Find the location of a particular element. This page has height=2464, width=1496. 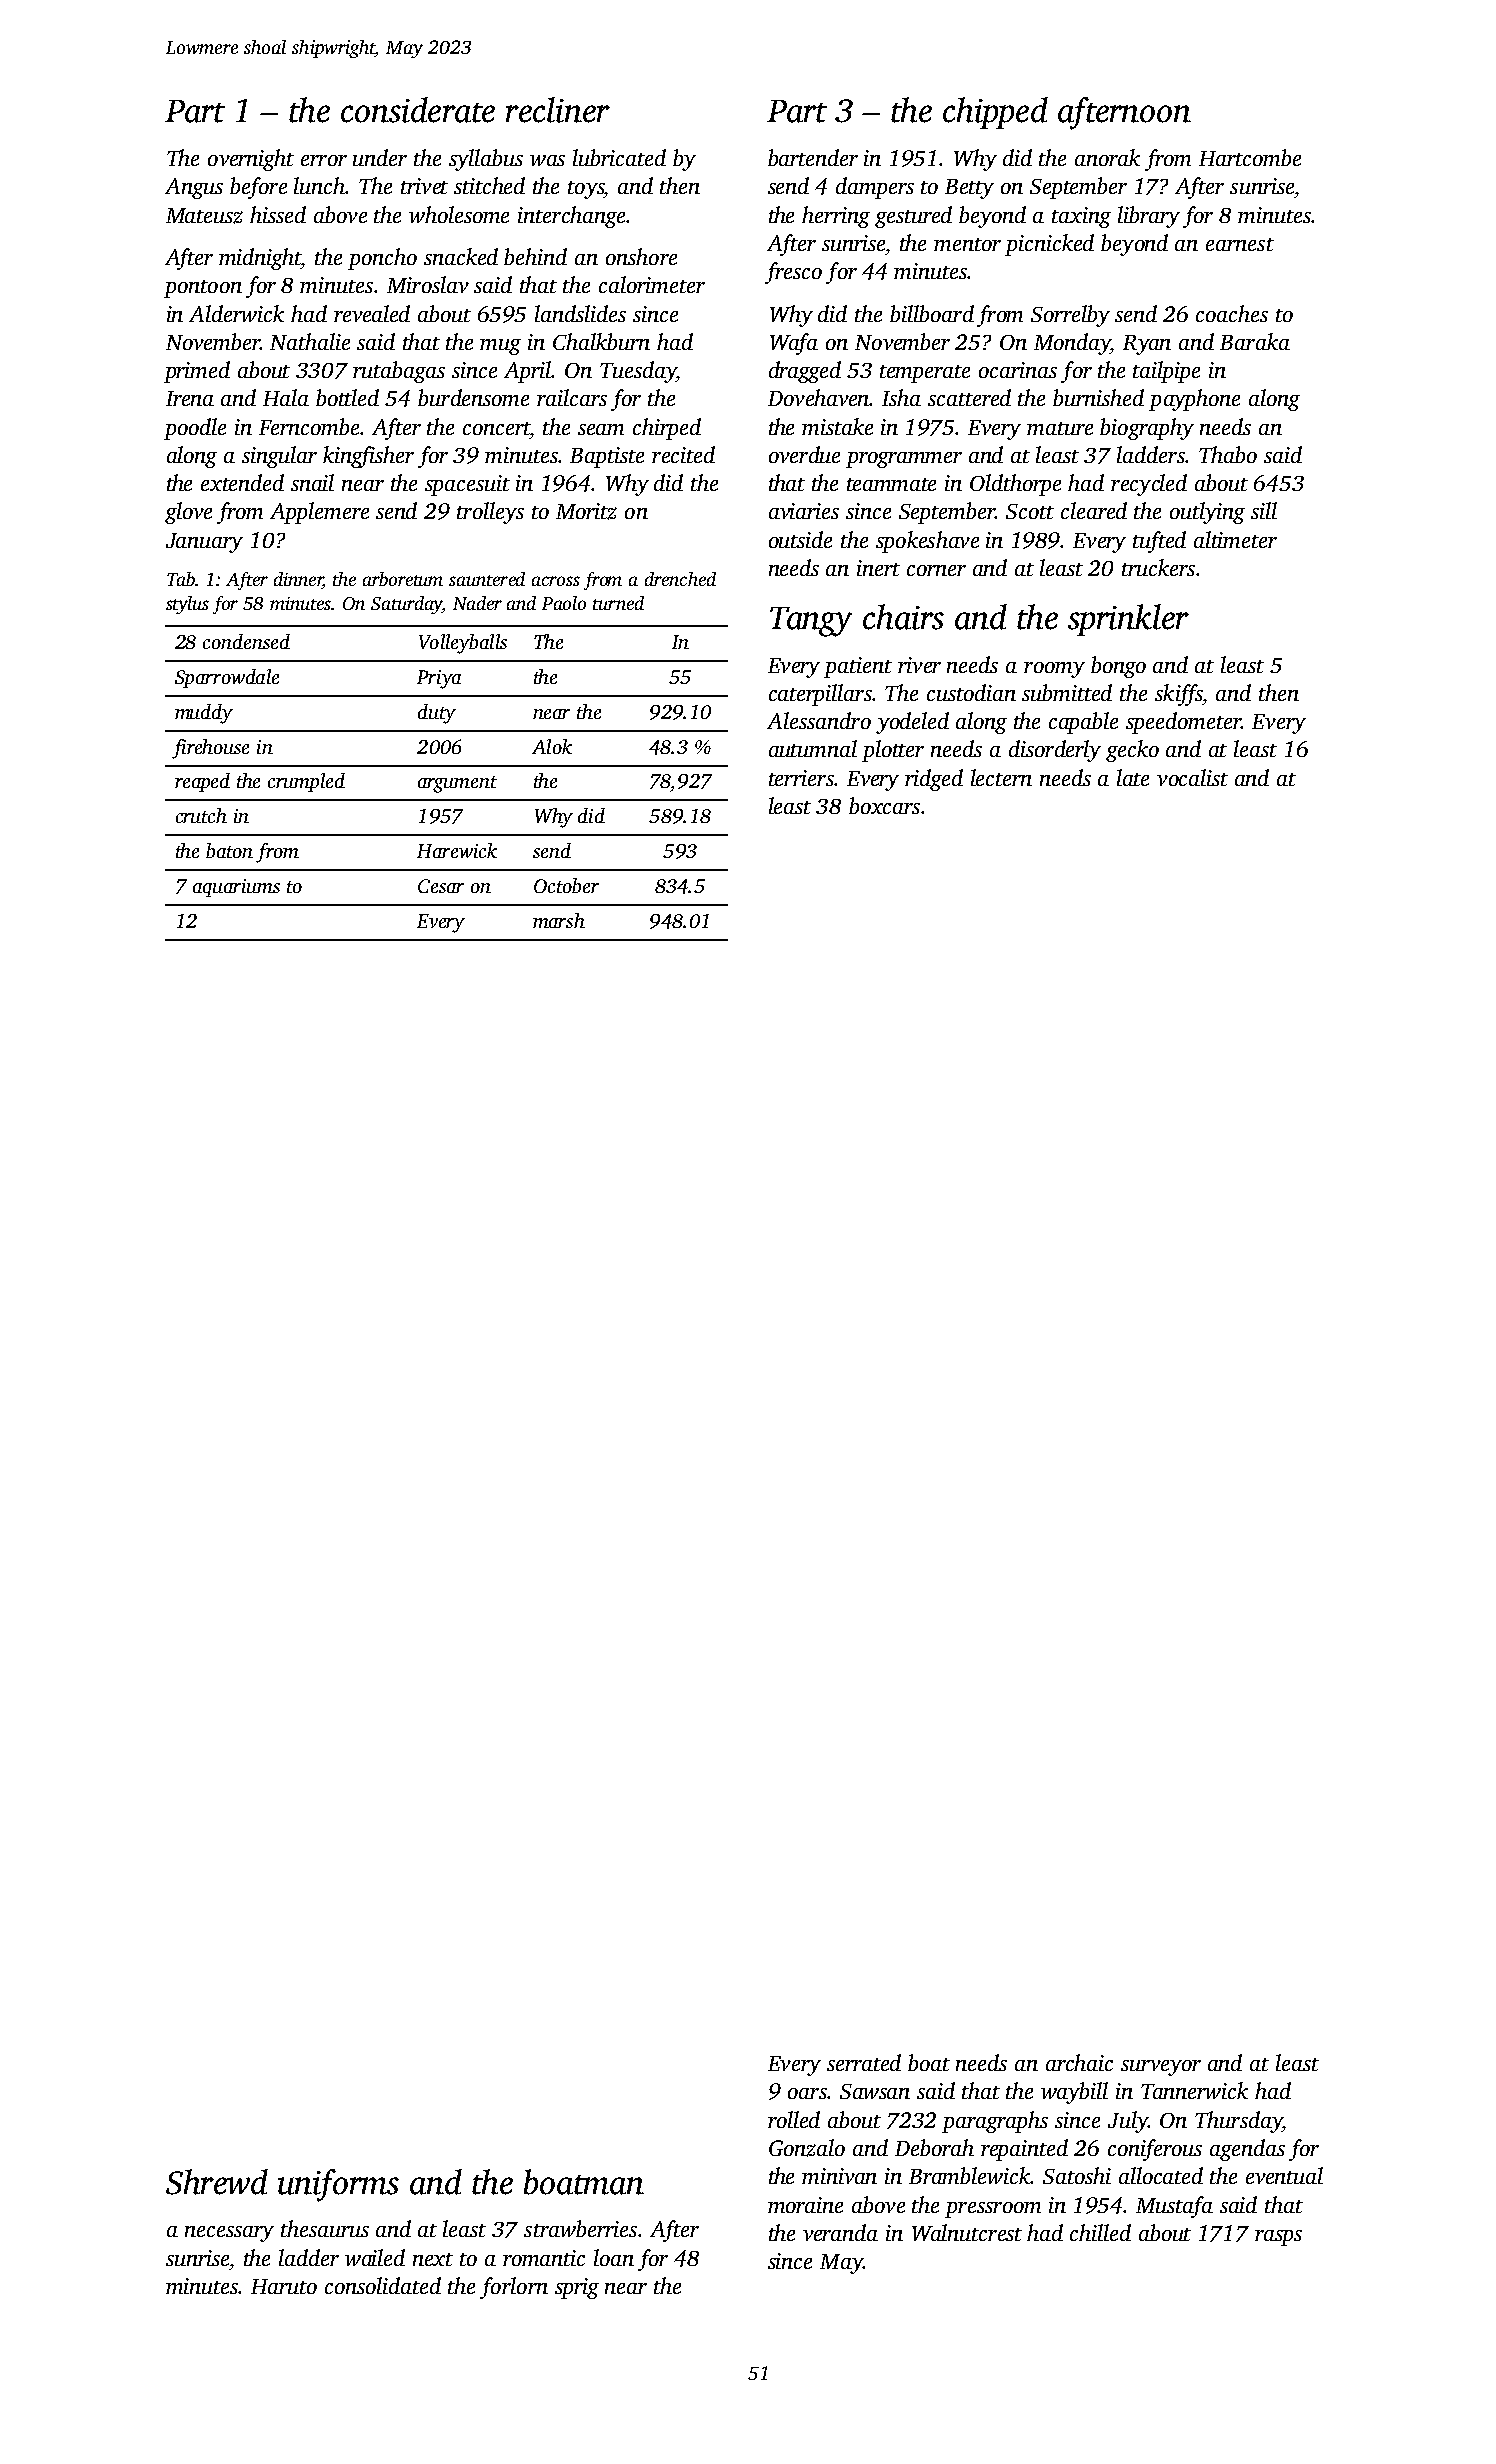

uniforms is located at coordinates (338, 2185).
